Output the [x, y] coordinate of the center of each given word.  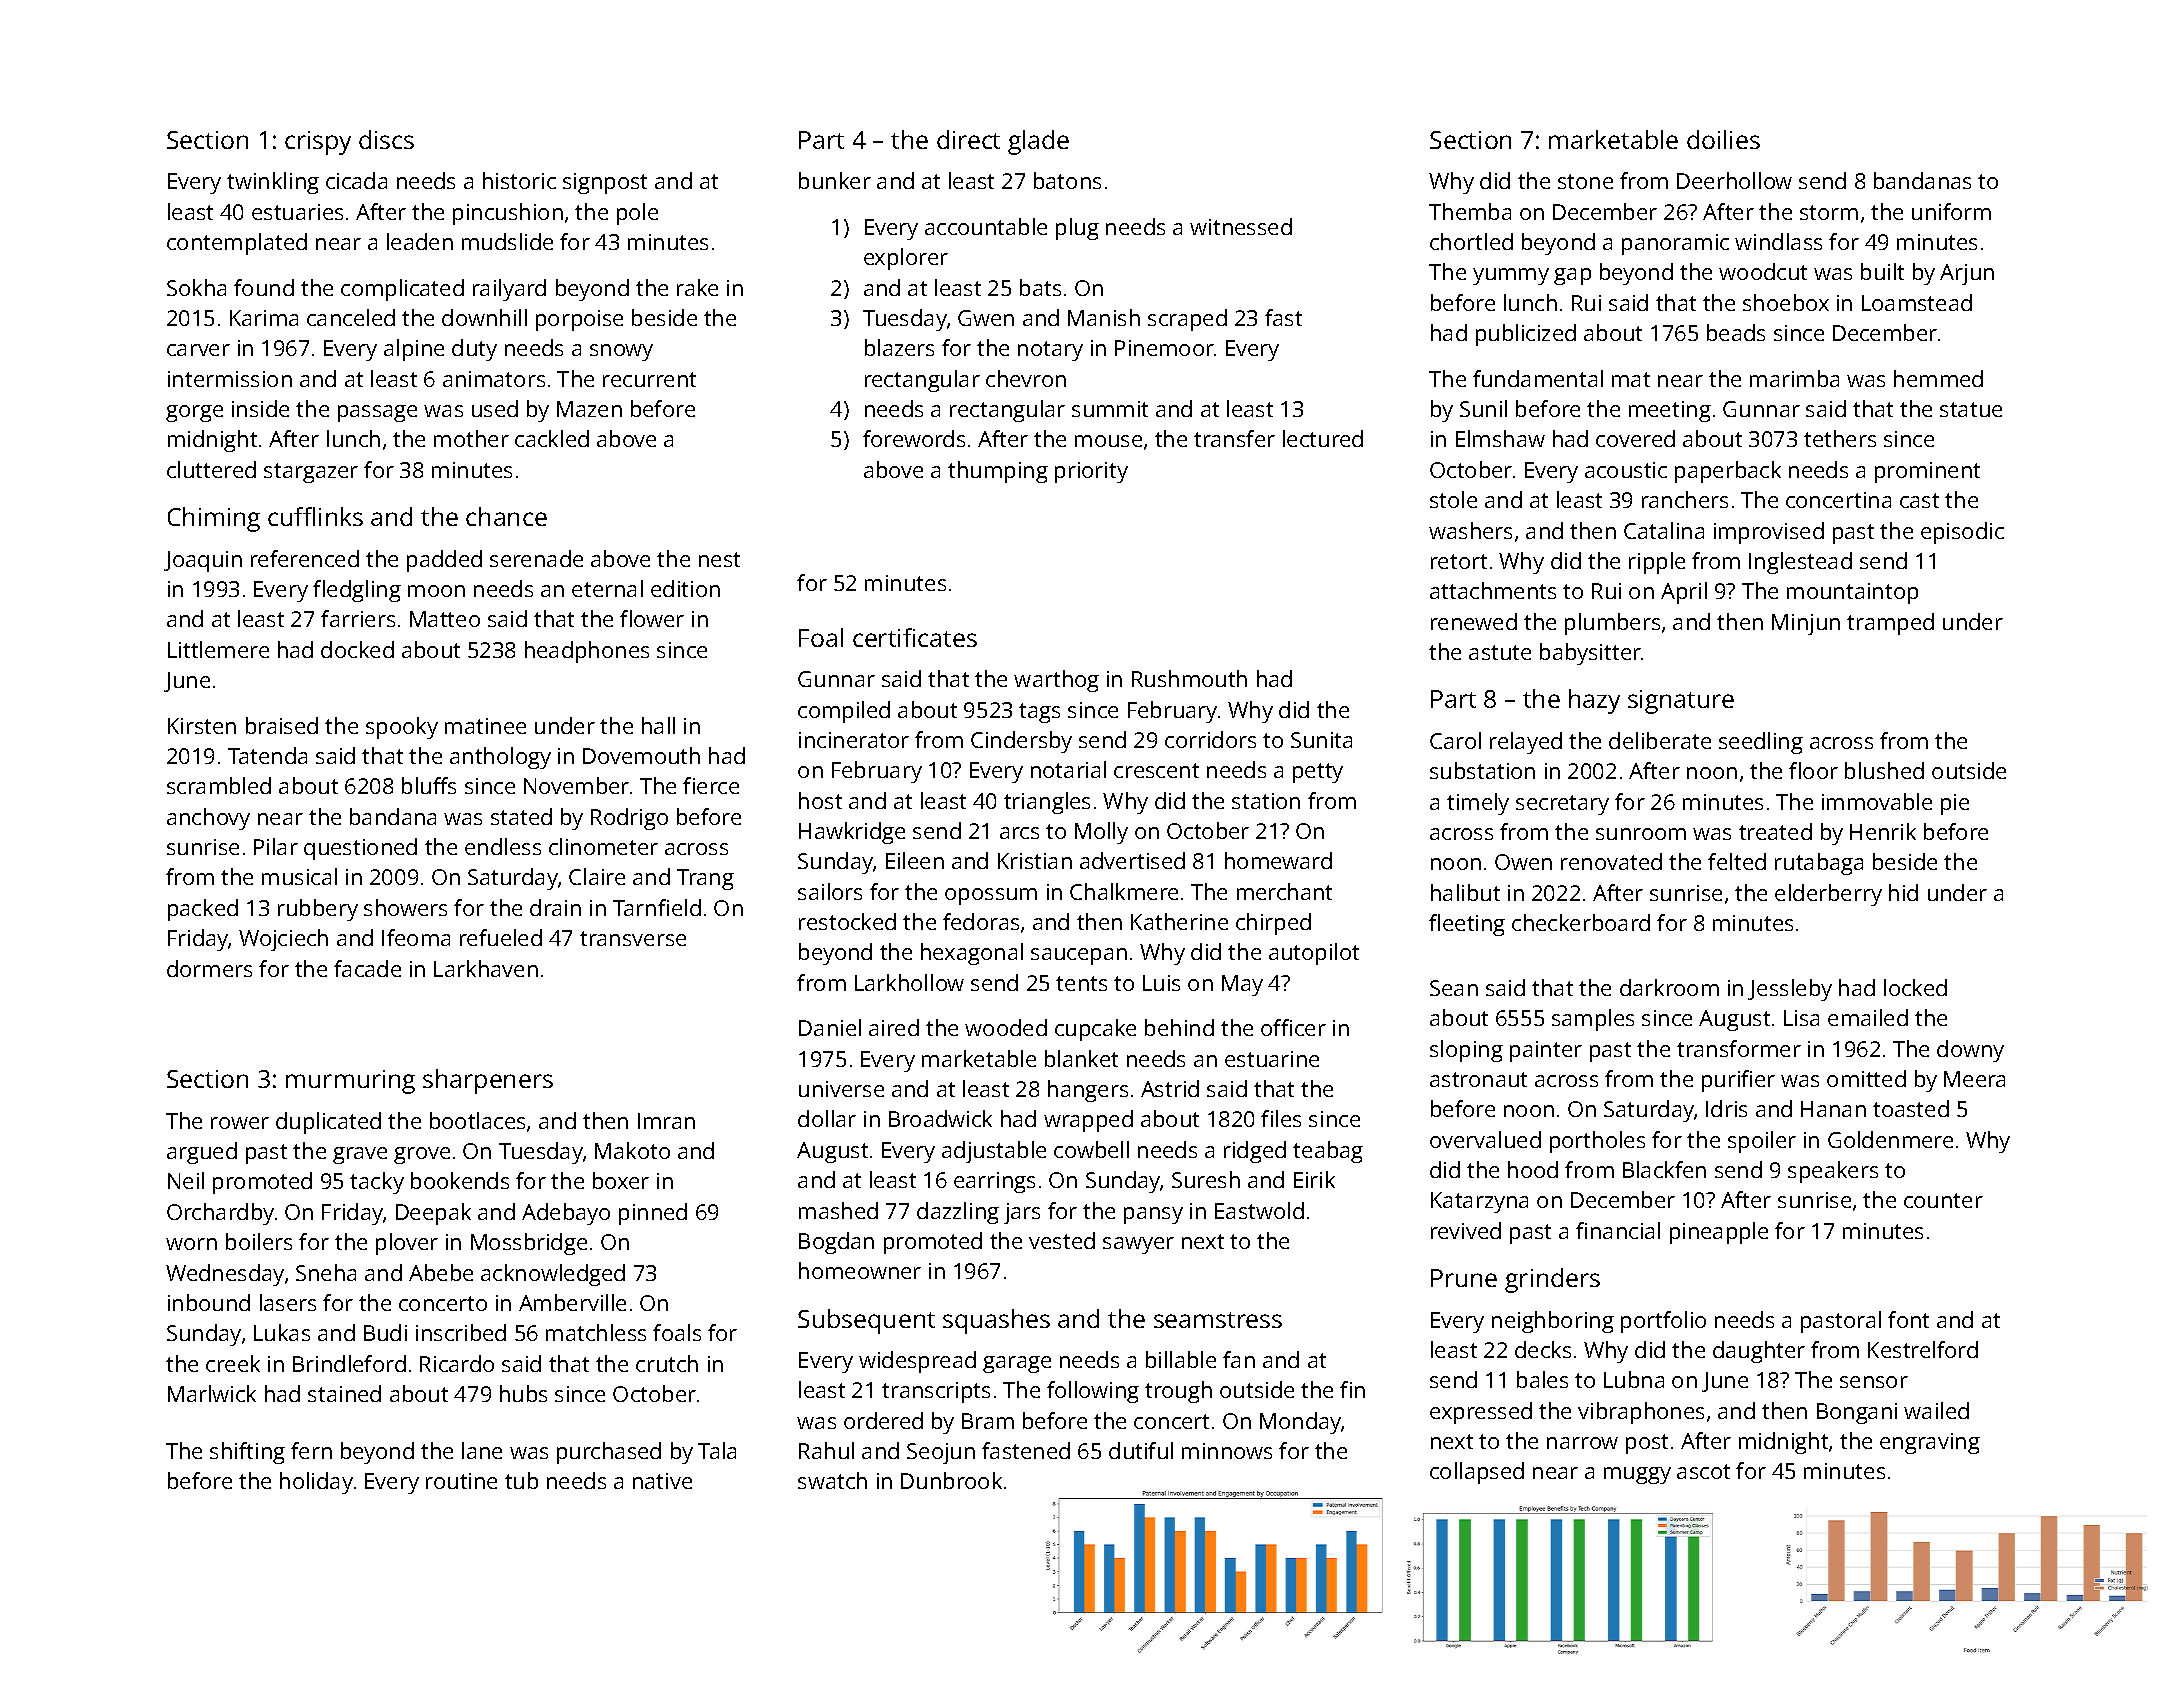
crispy [318, 143]
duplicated [328, 1123]
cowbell [1091, 1149]
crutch [667, 1363]
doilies [1723, 139]
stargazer [311, 473]
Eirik [1314, 1179]
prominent [1927, 472]
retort [1459, 561]
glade [1038, 142]
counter [1943, 1200]
